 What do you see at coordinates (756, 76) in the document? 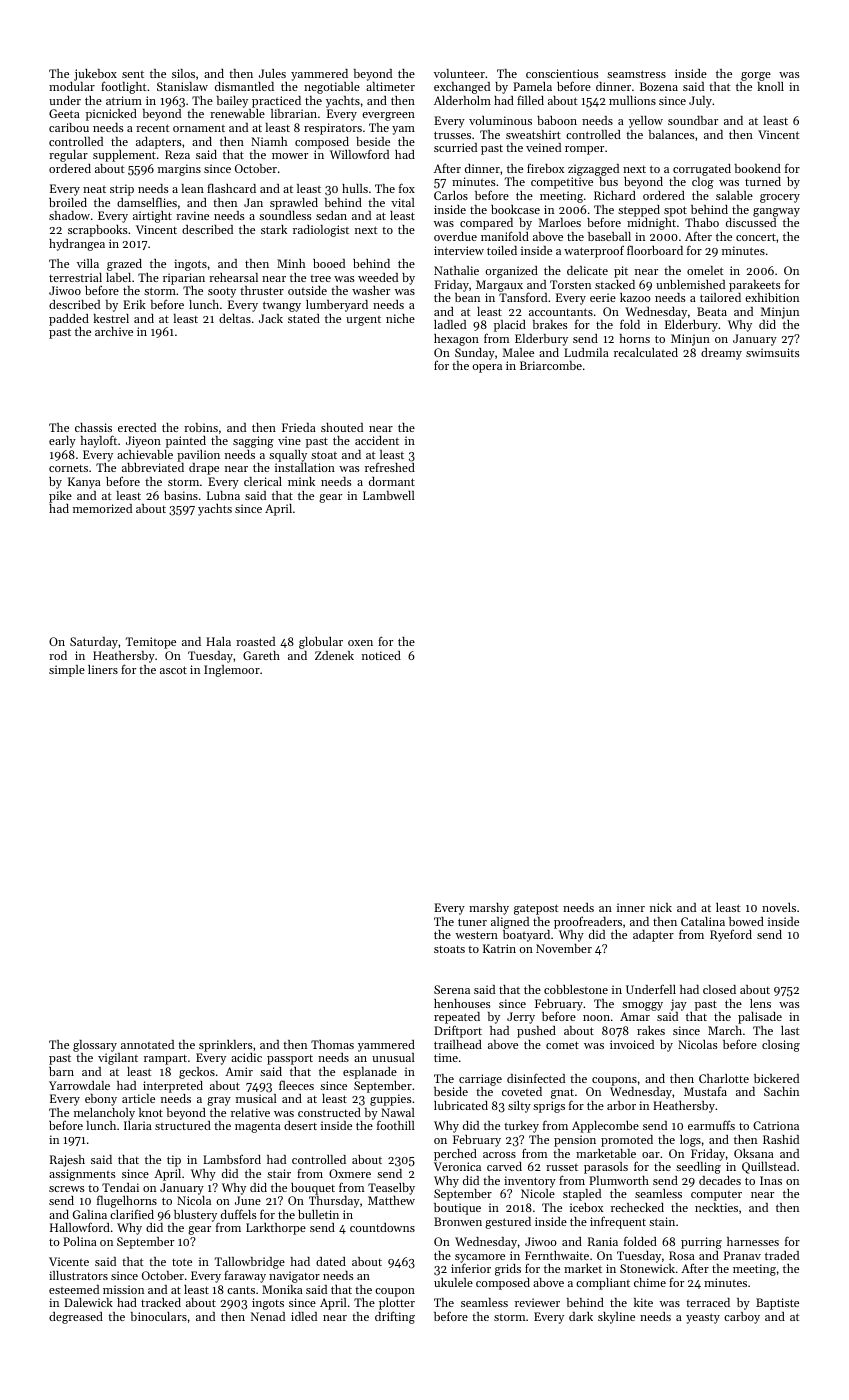
I see `gorge` at bounding box center [756, 76].
